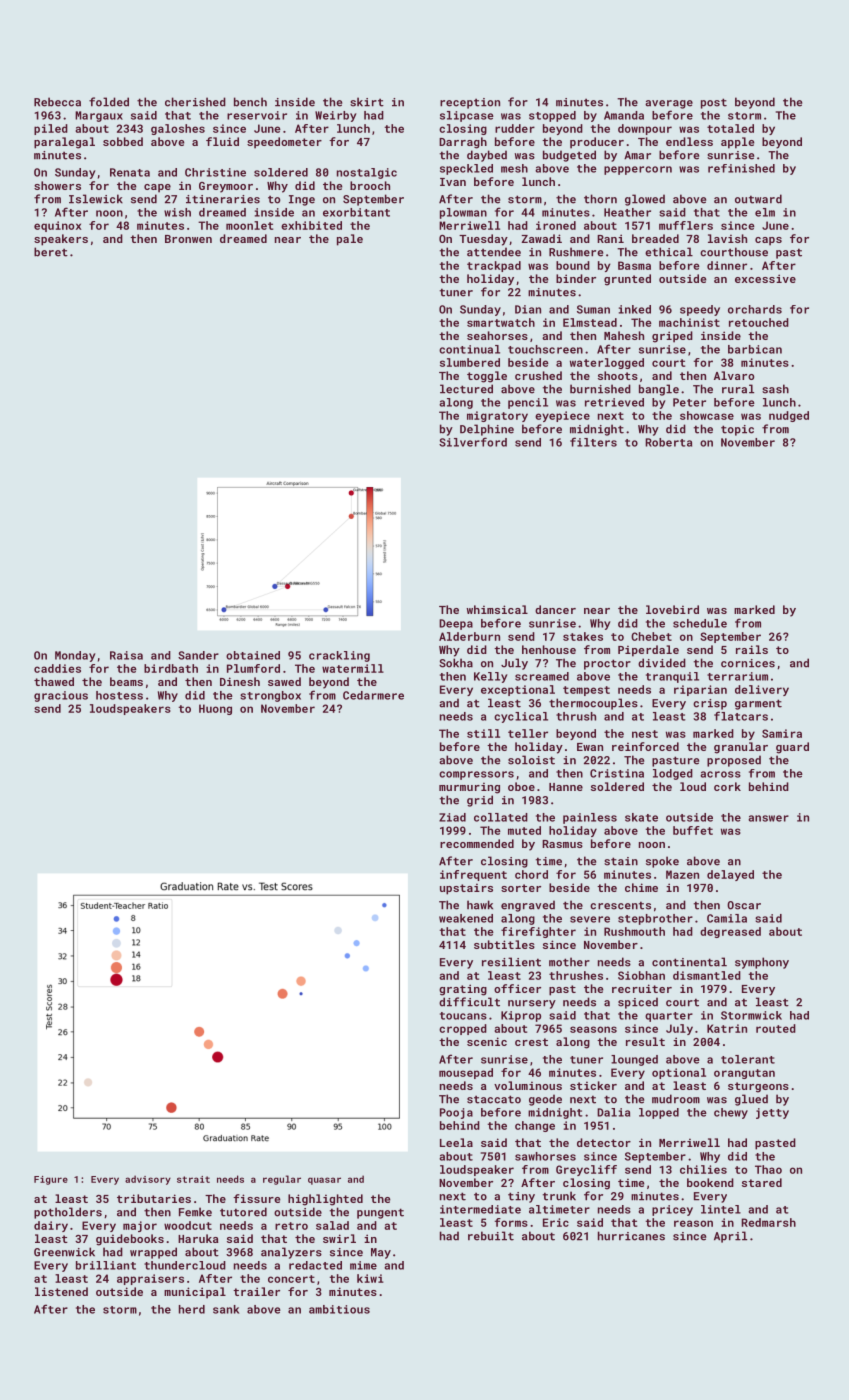 The height and width of the screenshot is (1400, 849). Describe the element at coordinates (714, 103) in the screenshot. I see `post` at that location.
